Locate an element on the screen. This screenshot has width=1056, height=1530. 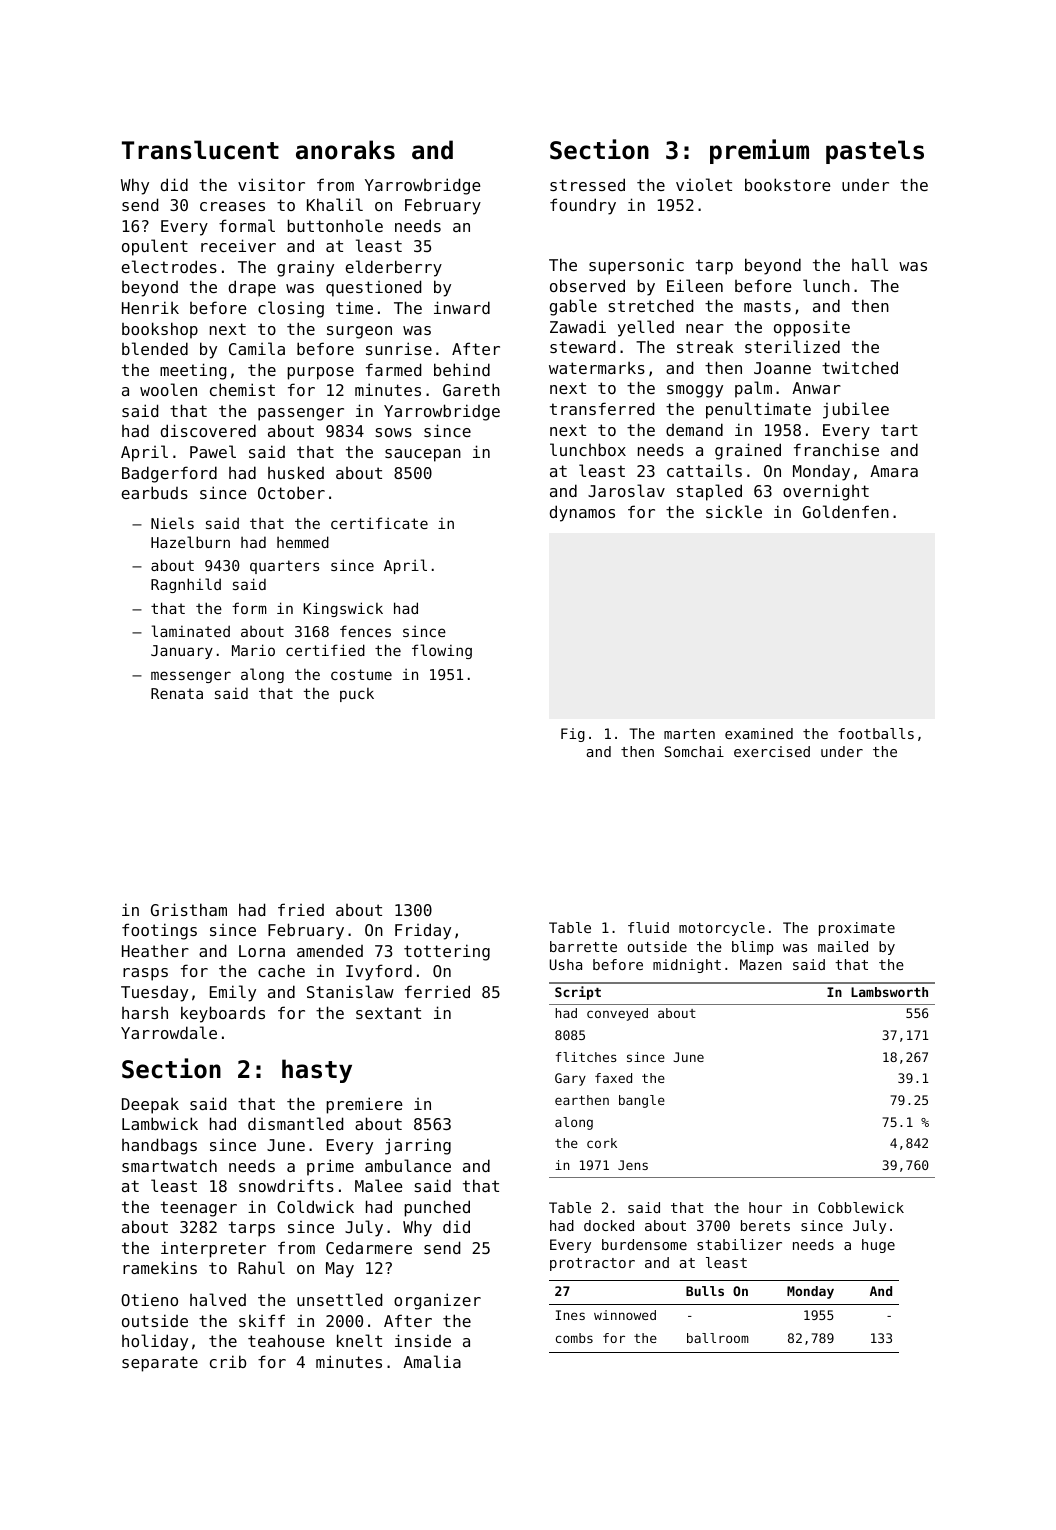
meeting is located at coordinates (193, 371).
